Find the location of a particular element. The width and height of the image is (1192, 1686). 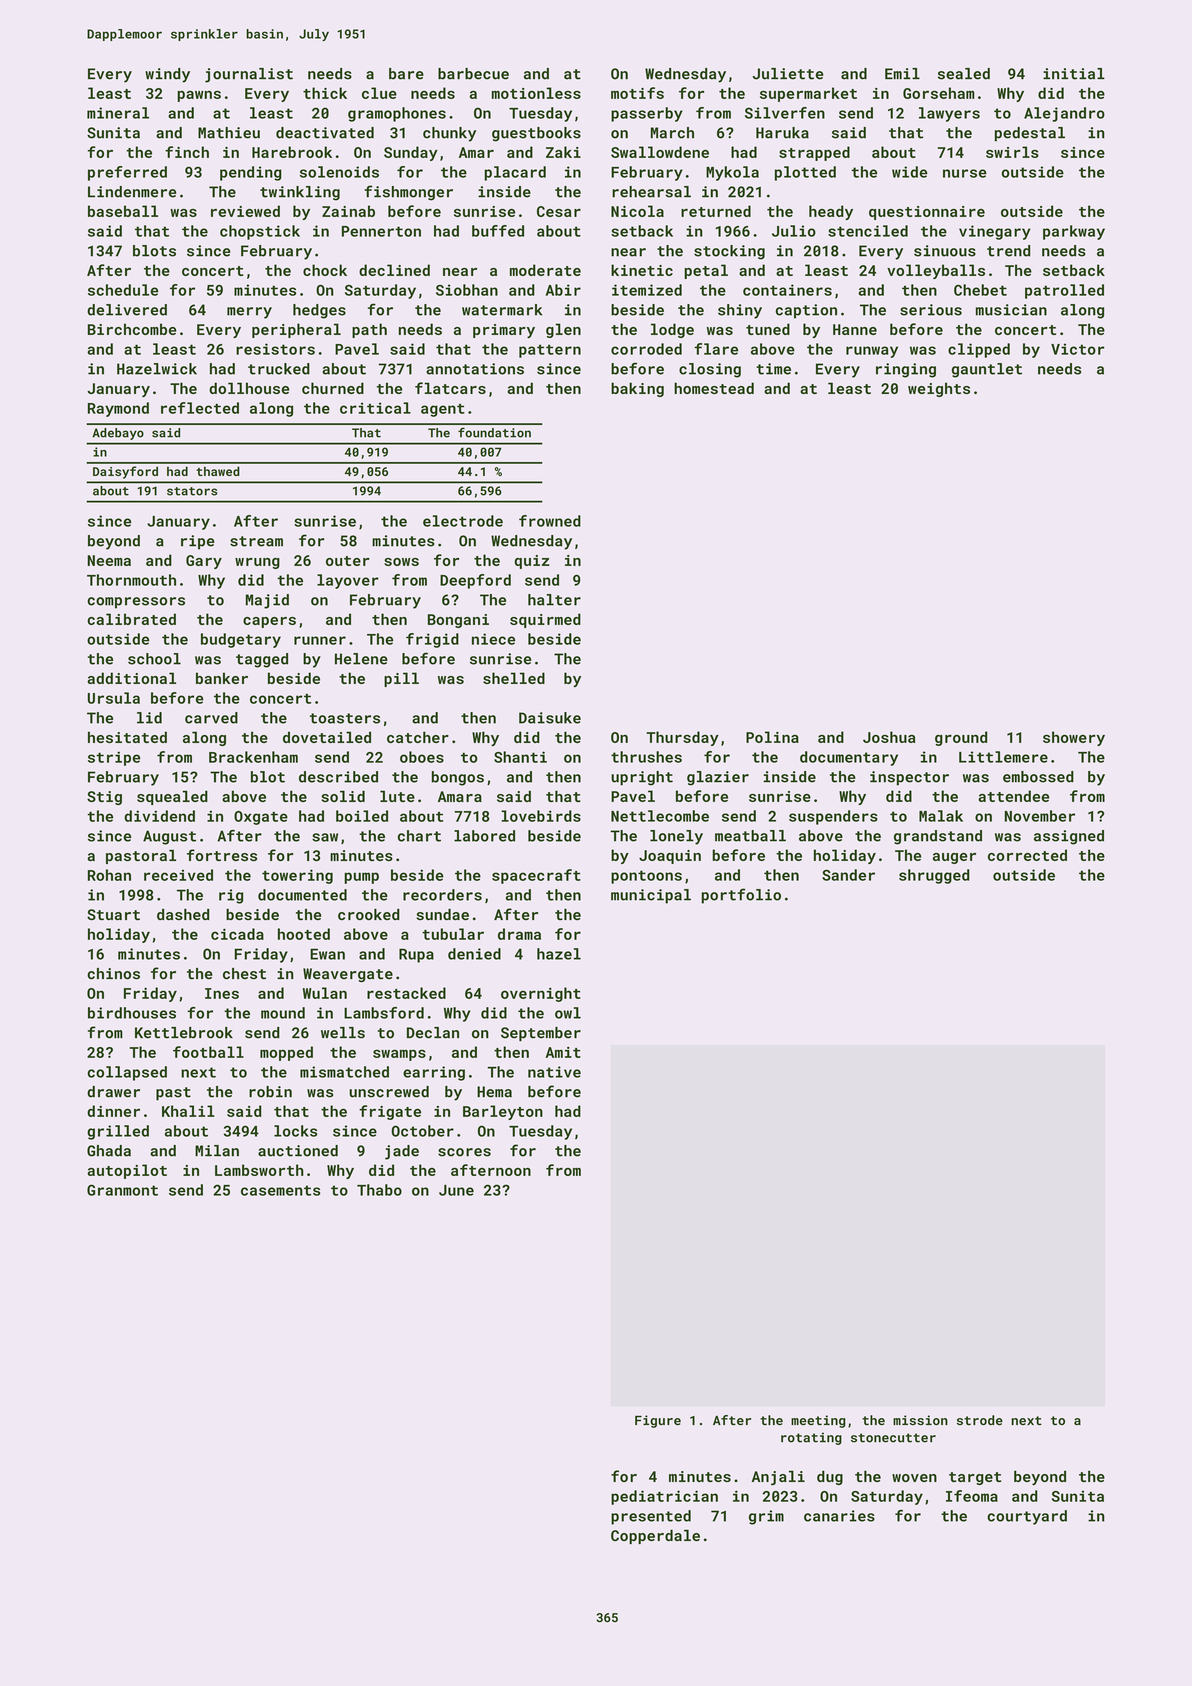

Copperdale is located at coordinates (655, 1536).
